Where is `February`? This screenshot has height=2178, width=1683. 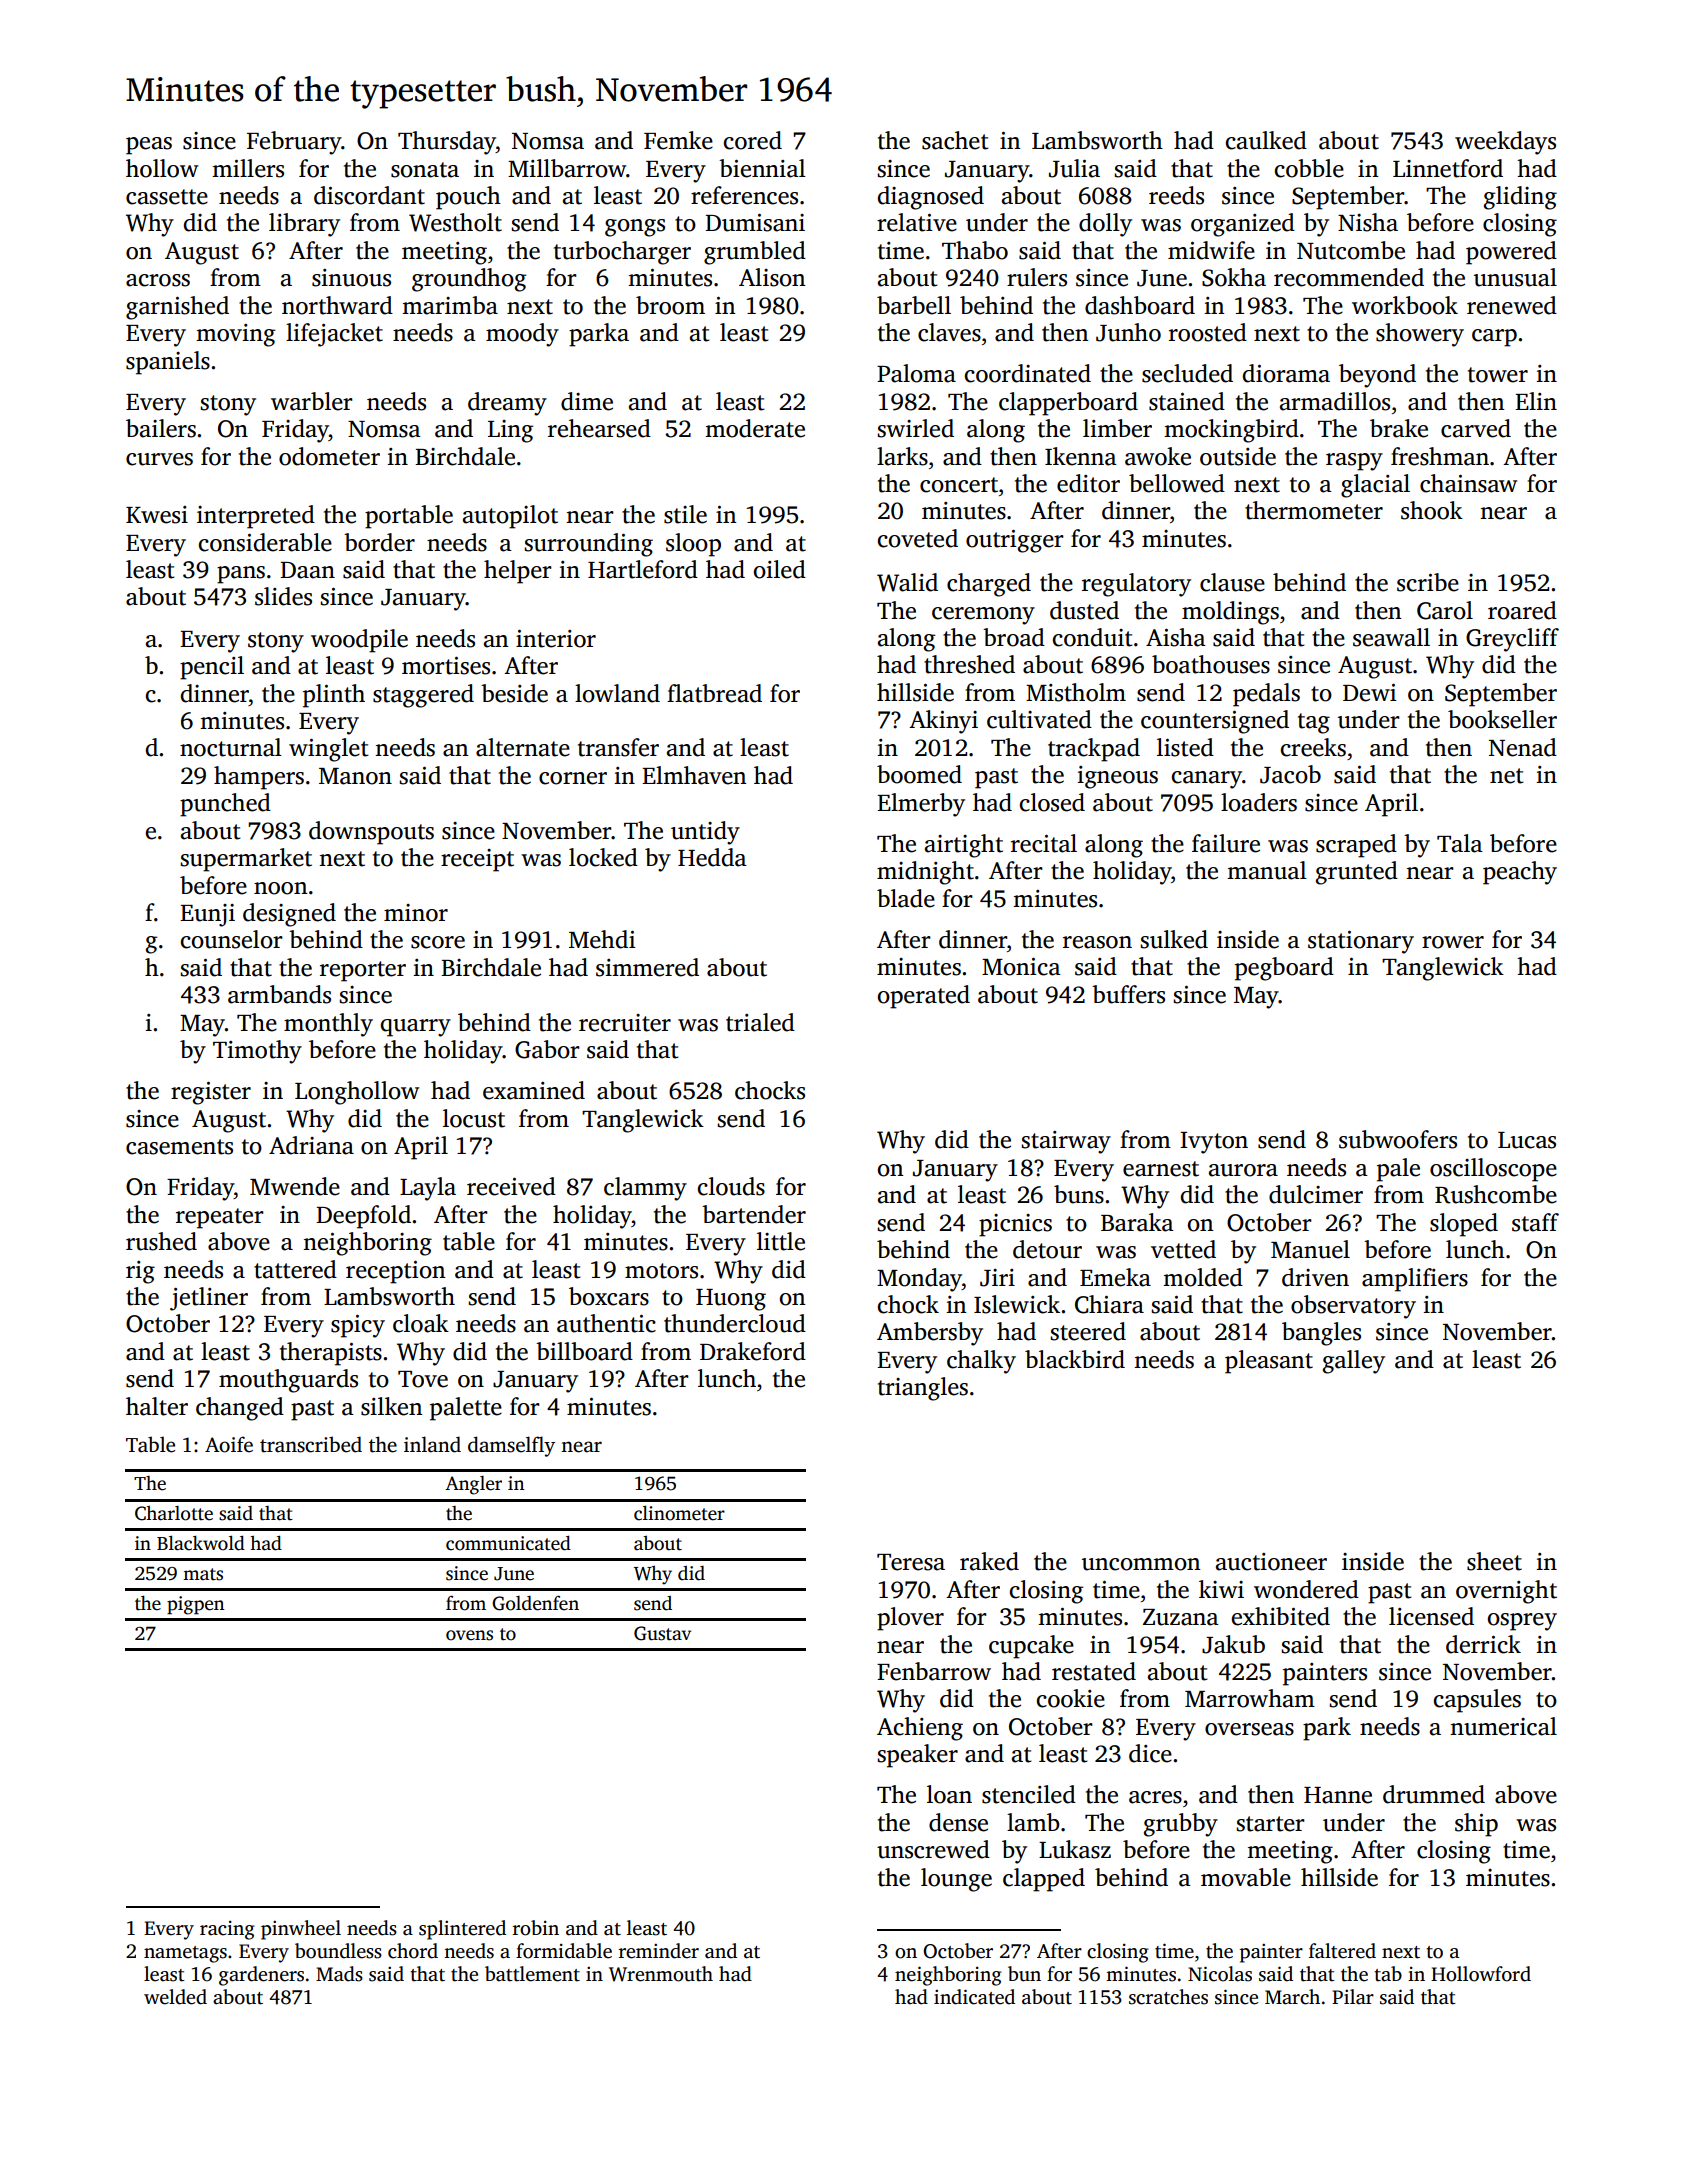 February is located at coordinates (294, 143).
